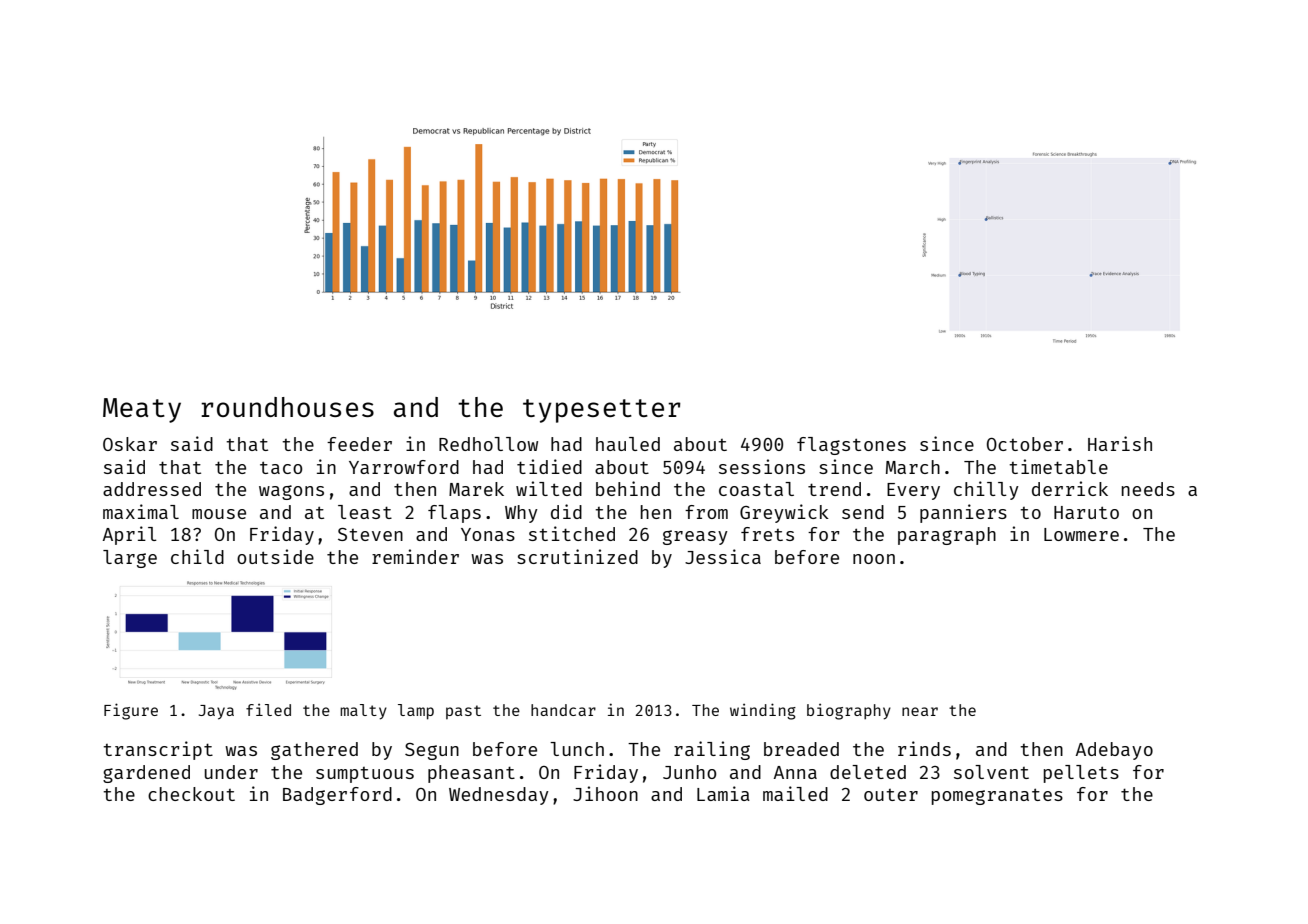 The width and height of the page is (1308, 924). Describe the element at coordinates (920, 711) in the page. I see `near` at that location.
